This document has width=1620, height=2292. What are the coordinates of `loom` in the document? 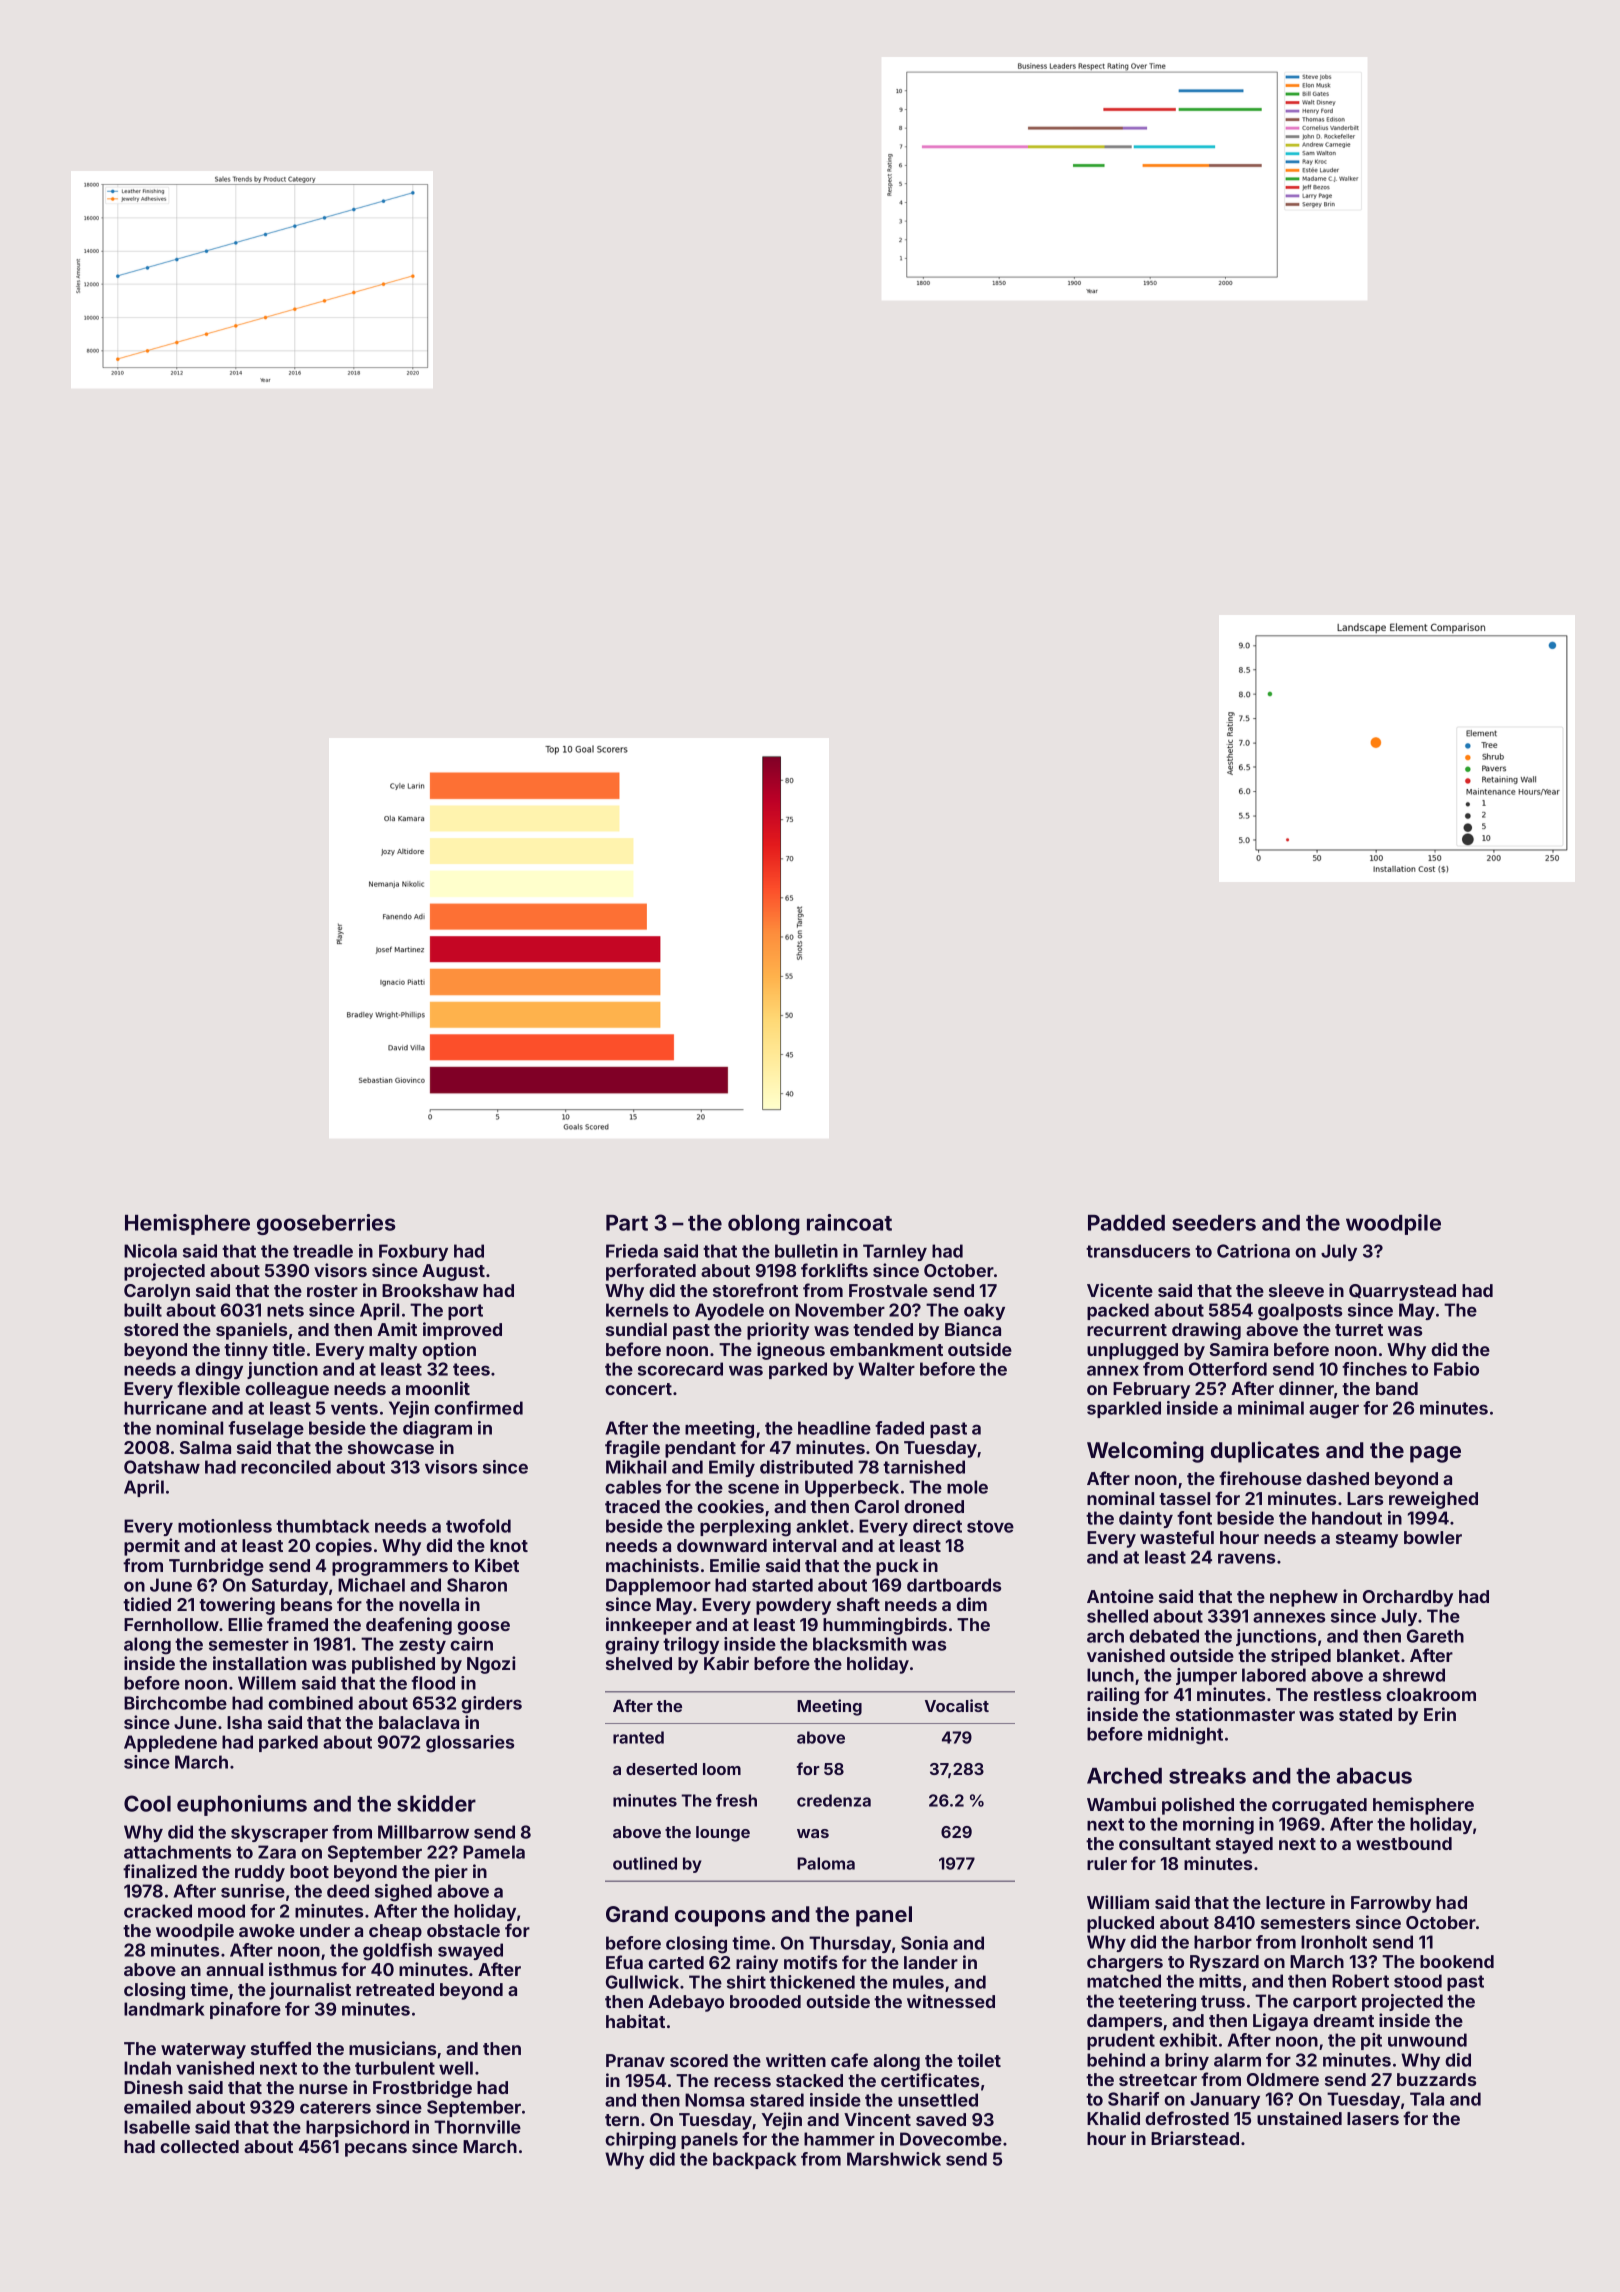 It's located at (722, 1769).
